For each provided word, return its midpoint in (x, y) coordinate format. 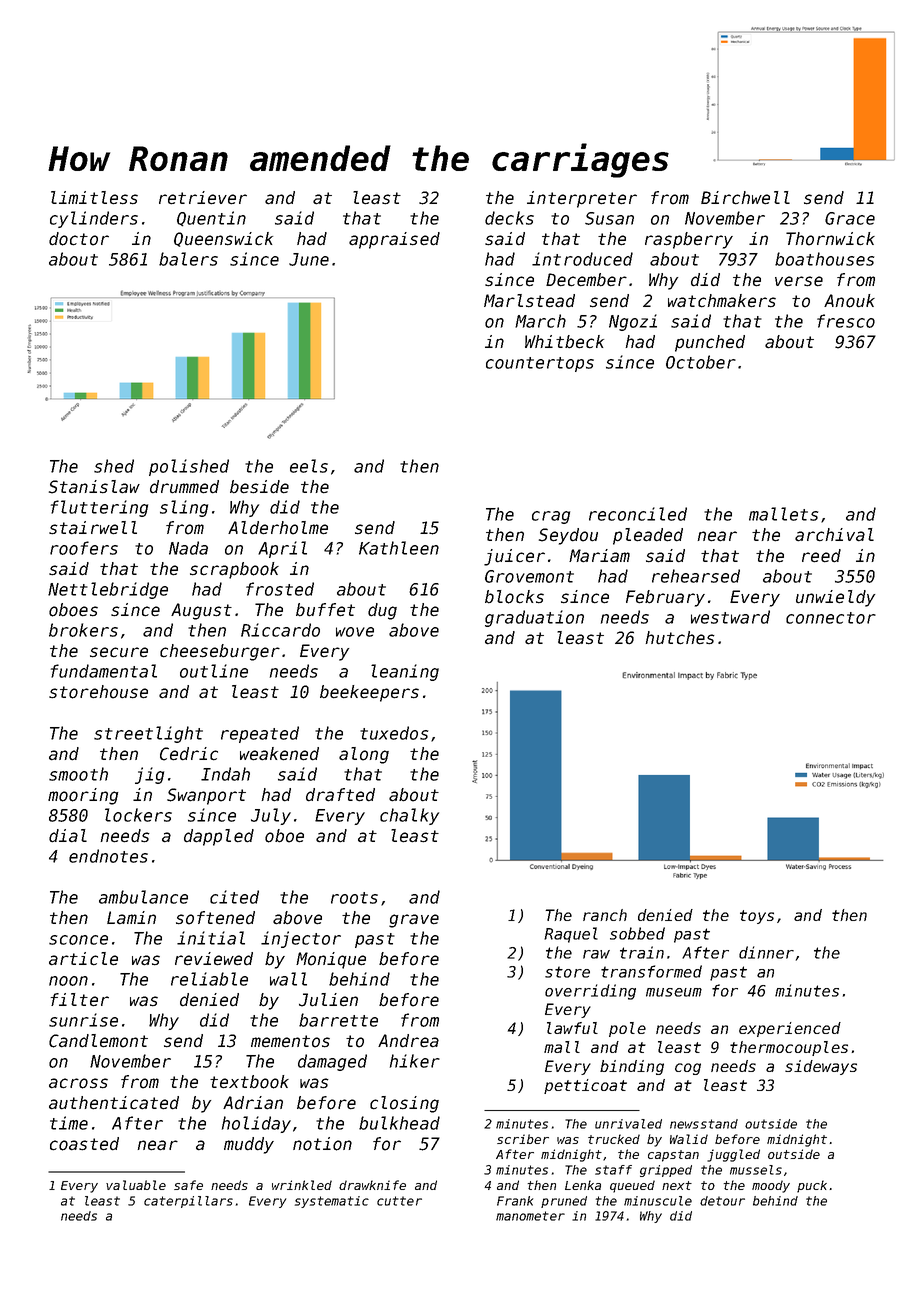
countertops (540, 364)
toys (757, 917)
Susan (609, 218)
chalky (409, 816)
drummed (184, 487)
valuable (136, 1185)
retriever (203, 198)
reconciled (638, 514)
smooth (78, 774)
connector (831, 618)
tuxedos (394, 733)
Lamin (131, 918)
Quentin (211, 219)
